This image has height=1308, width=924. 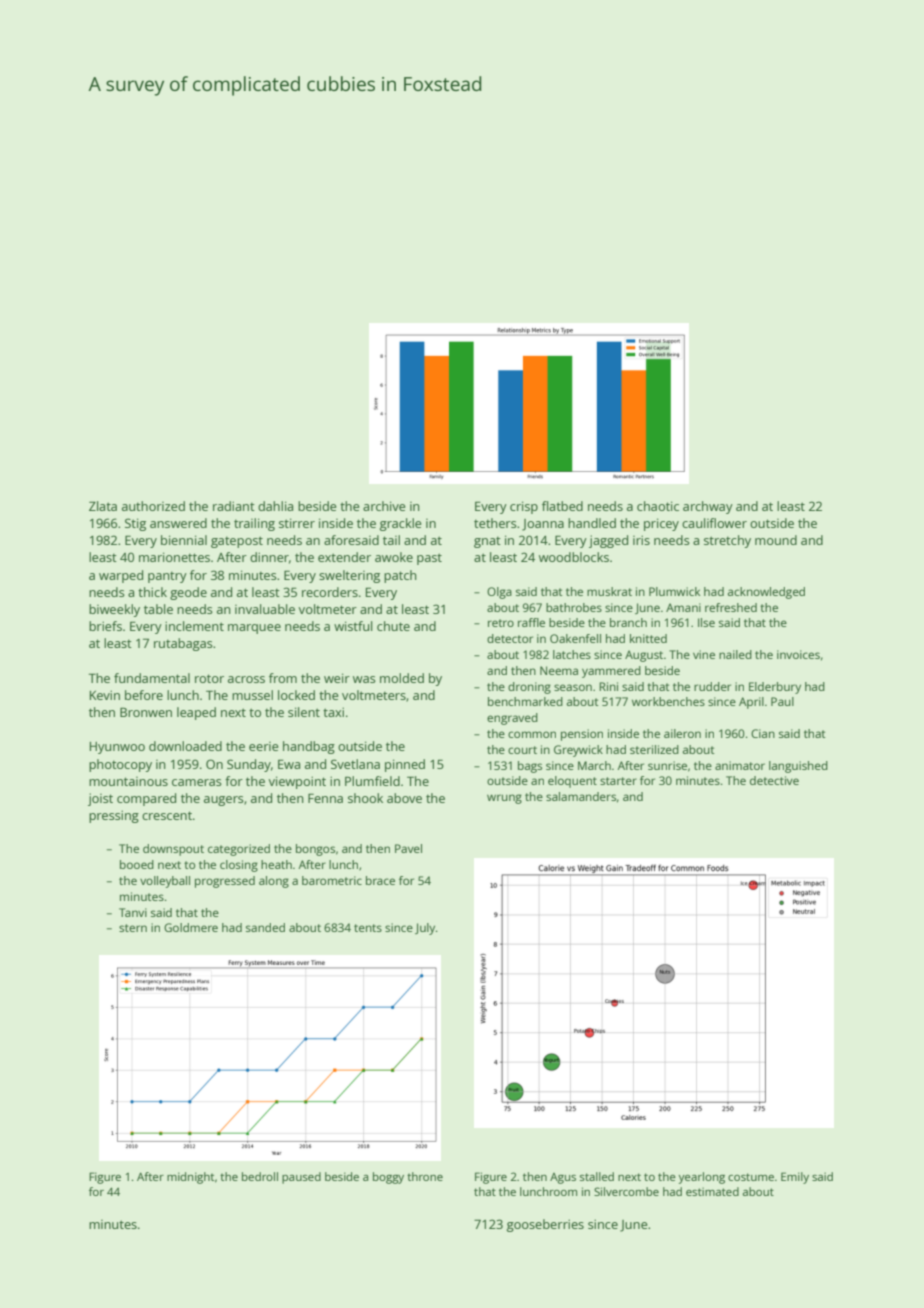 I want to click on fundamental, so click(x=152, y=678).
